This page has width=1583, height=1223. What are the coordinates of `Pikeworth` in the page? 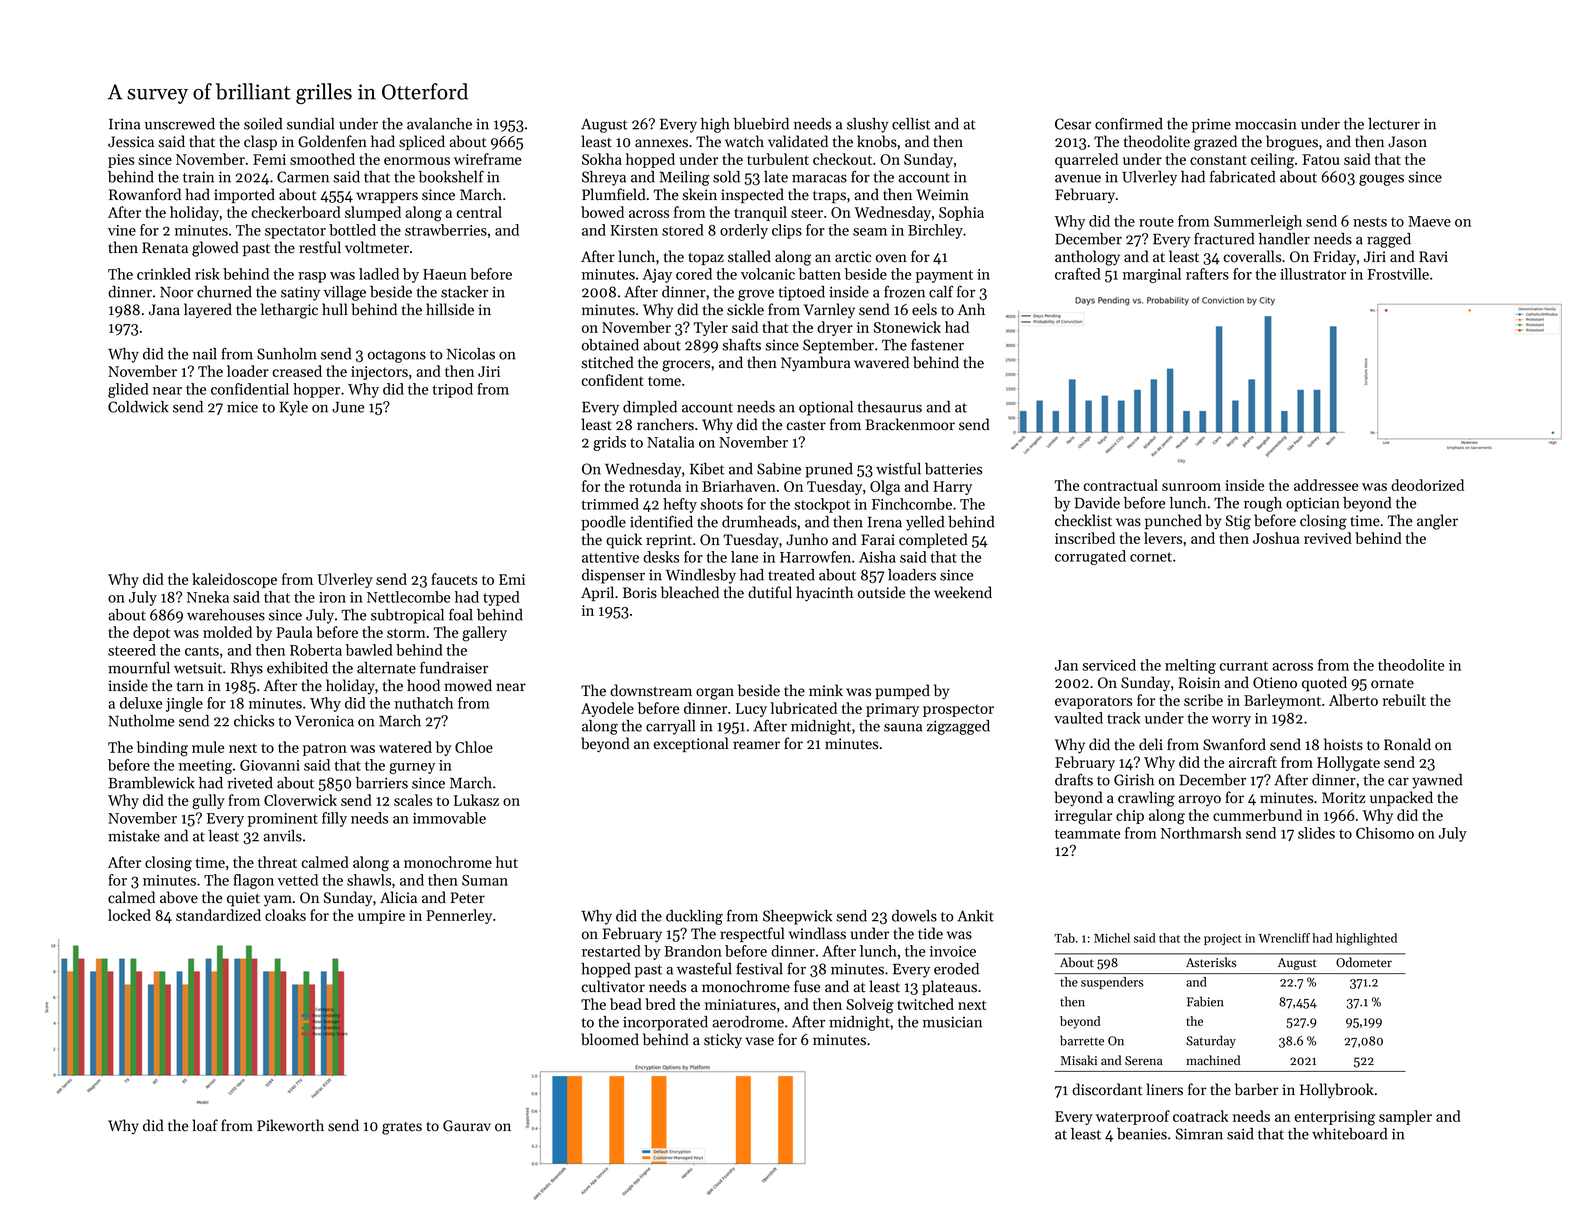 It's located at (290, 1125).
